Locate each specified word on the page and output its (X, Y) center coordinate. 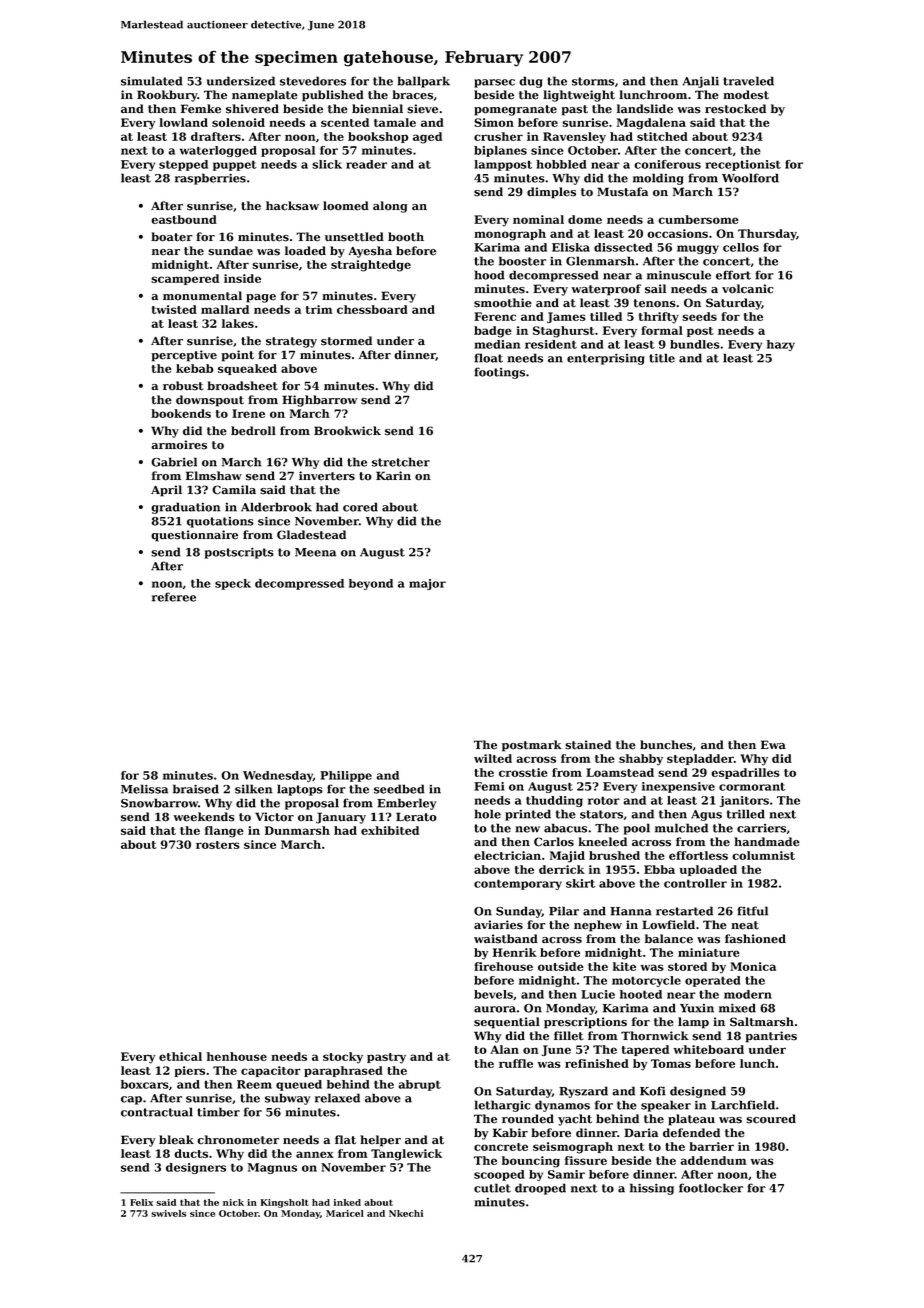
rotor (604, 800)
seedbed (399, 789)
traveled (748, 81)
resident (551, 344)
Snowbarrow (159, 803)
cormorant (752, 787)
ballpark (423, 82)
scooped (499, 1175)
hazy (781, 345)
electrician (507, 855)
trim (319, 309)
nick (233, 1202)
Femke (201, 109)
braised (196, 789)
